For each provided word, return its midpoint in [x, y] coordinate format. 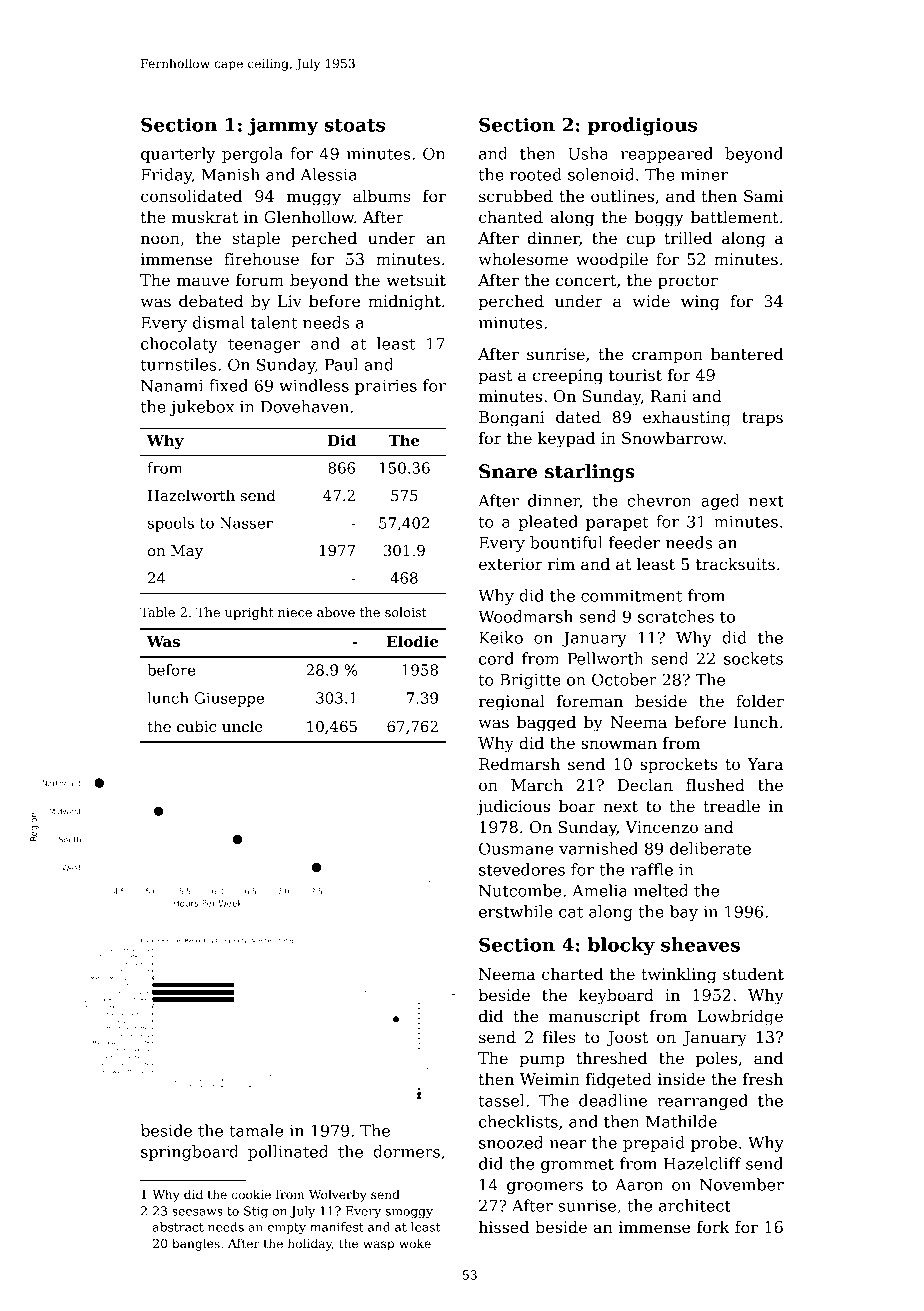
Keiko [501, 637]
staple [256, 240]
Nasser [246, 523]
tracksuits [735, 564]
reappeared [667, 155]
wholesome [523, 259]
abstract [178, 1227]
